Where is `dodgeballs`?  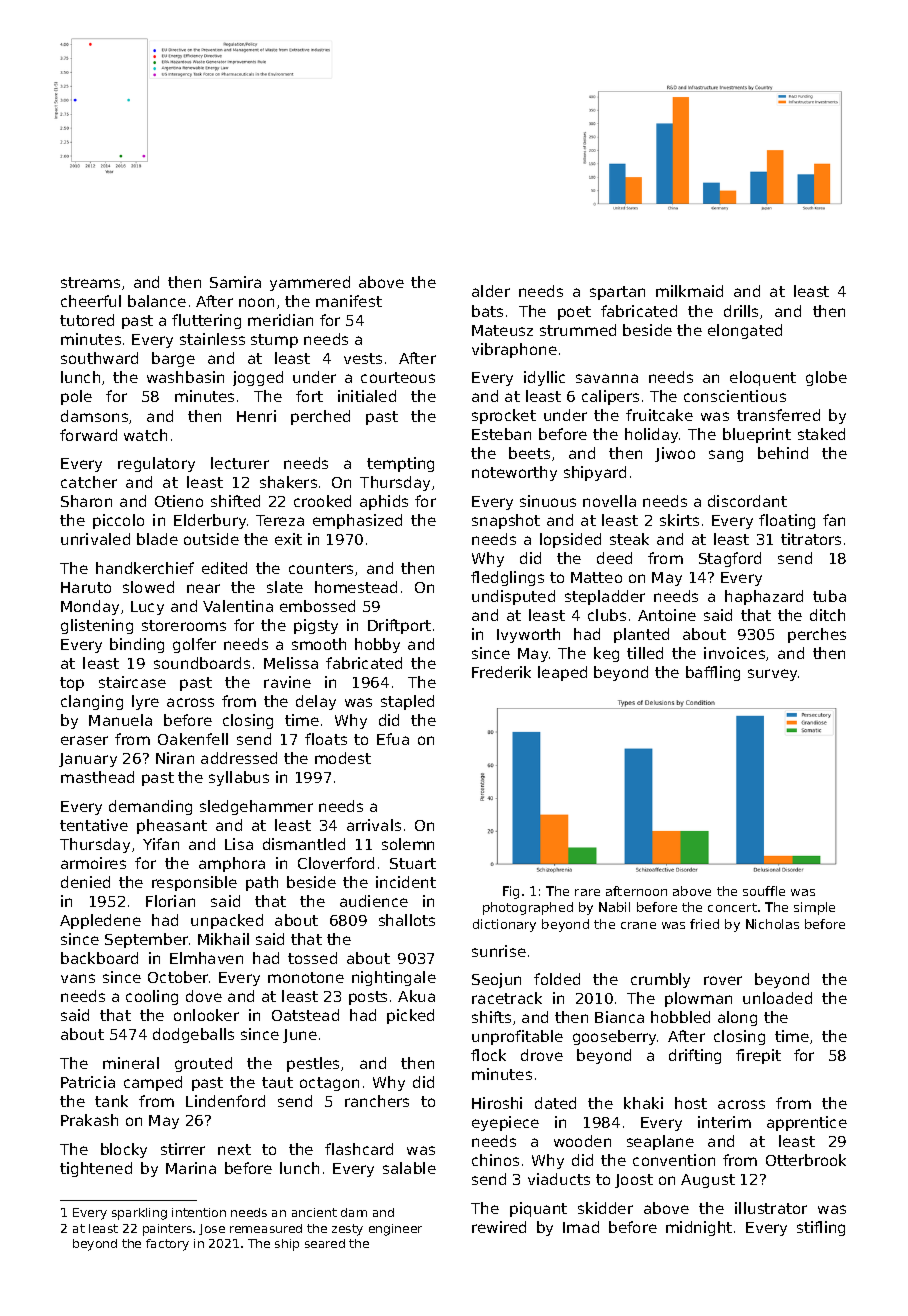
dodgeballs is located at coordinates (193, 1035).
